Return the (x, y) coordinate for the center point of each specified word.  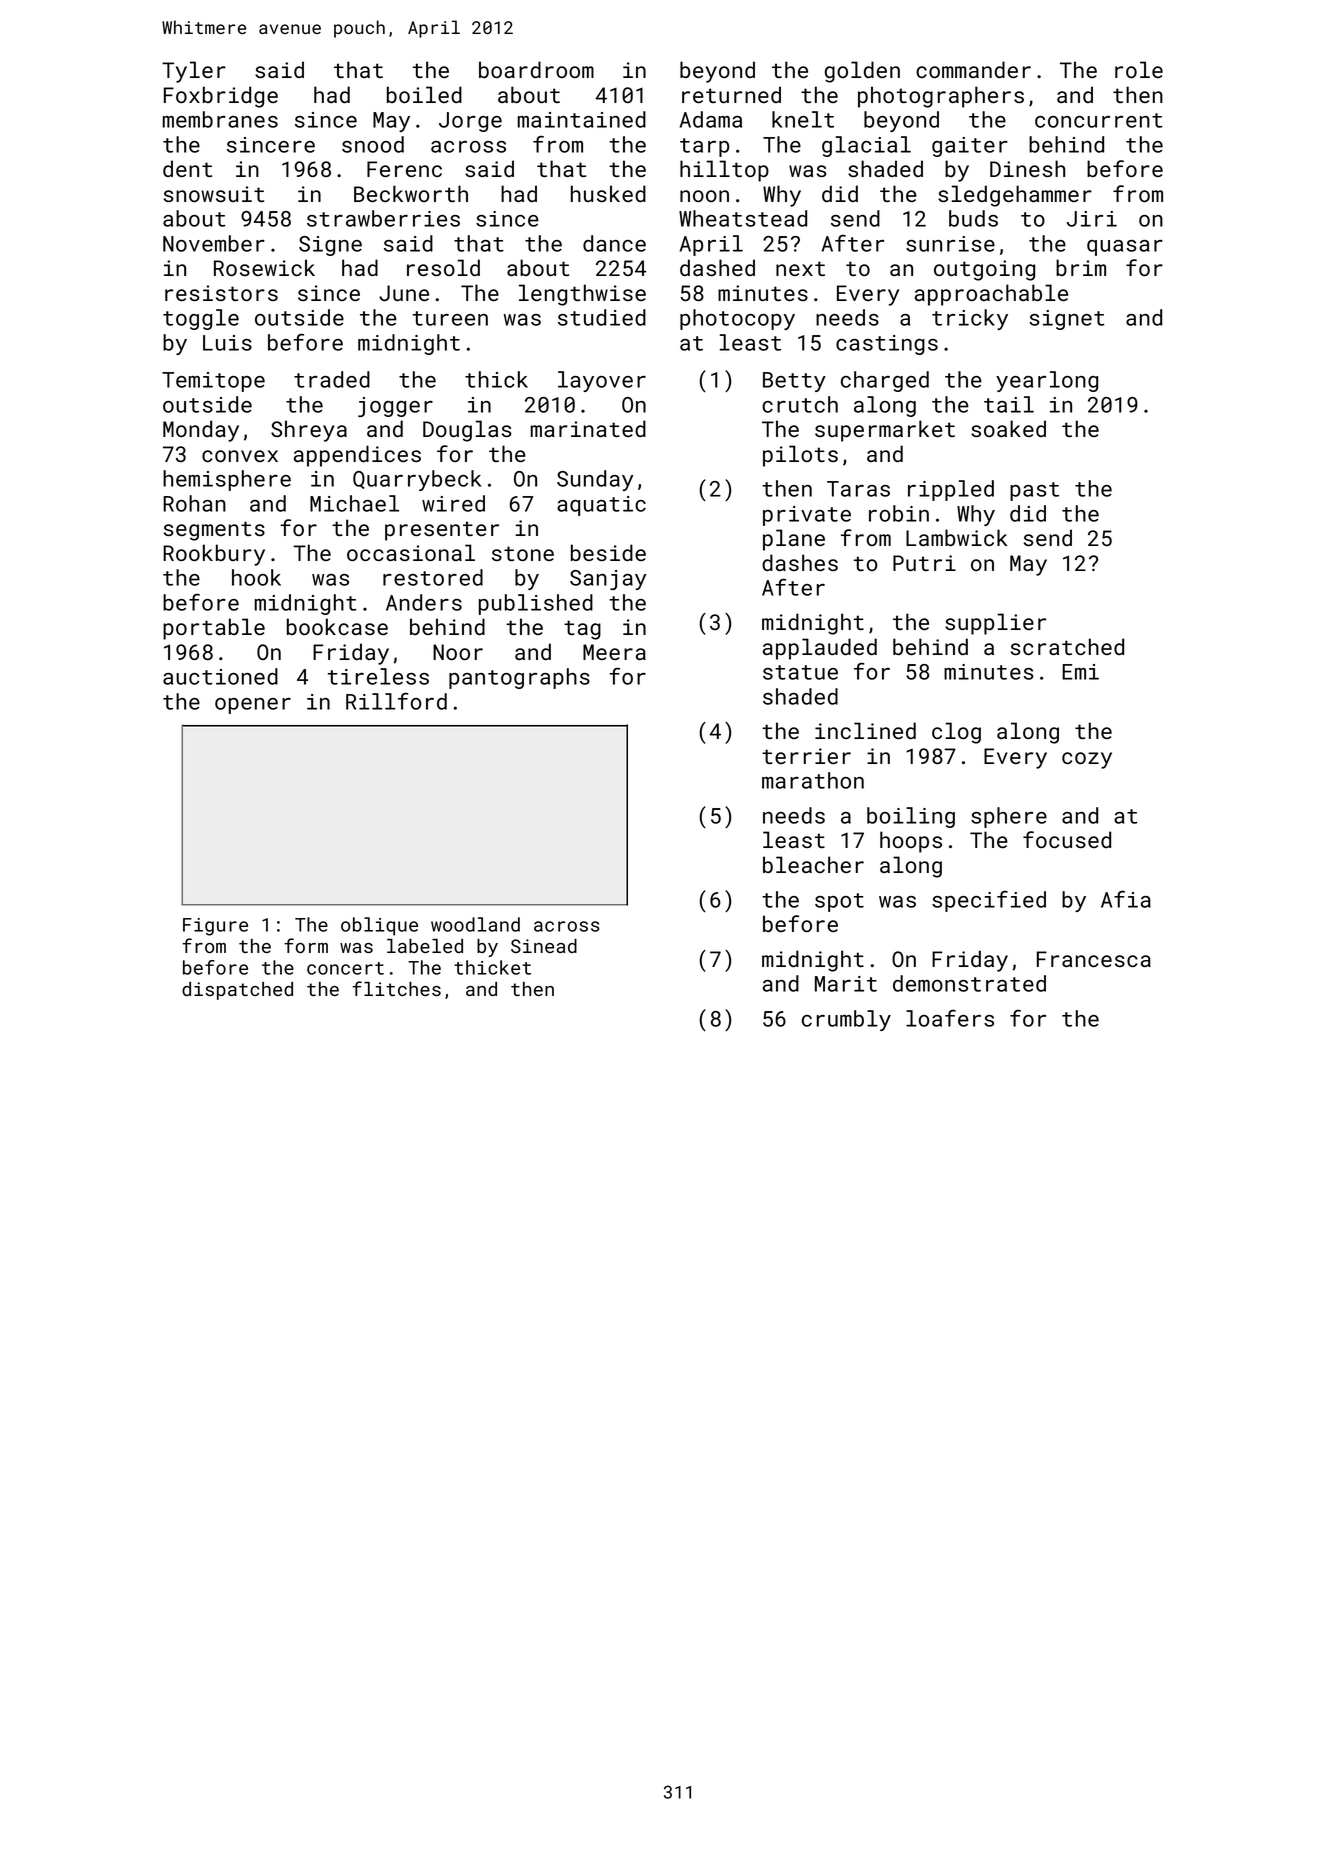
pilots (800, 456)
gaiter (970, 147)
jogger (395, 407)
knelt (803, 119)
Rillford (396, 701)
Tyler (194, 72)
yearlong (1047, 381)
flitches (396, 988)
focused (1067, 839)
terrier (806, 756)
